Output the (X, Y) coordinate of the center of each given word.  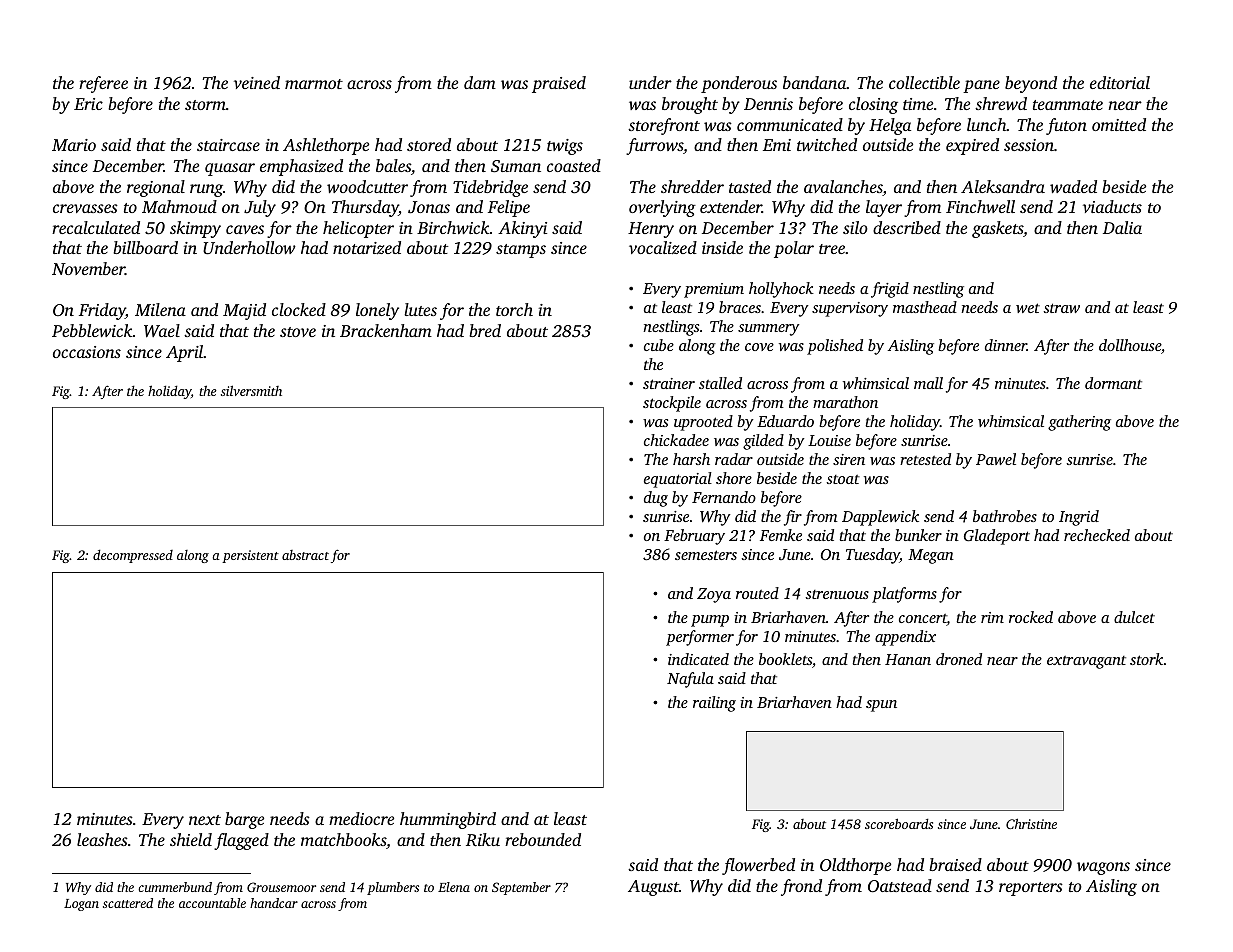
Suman (516, 166)
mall (928, 383)
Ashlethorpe (326, 146)
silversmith (251, 390)
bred (485, 330)
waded (1073, 186)
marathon (845, 402)
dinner (1006, 345)
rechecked (1097, 535)
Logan (81, 905)
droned (959, 659)
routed (757, 593)
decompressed (133, 556)
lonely (377, 311)
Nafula (690, 680)
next (205, 820)
